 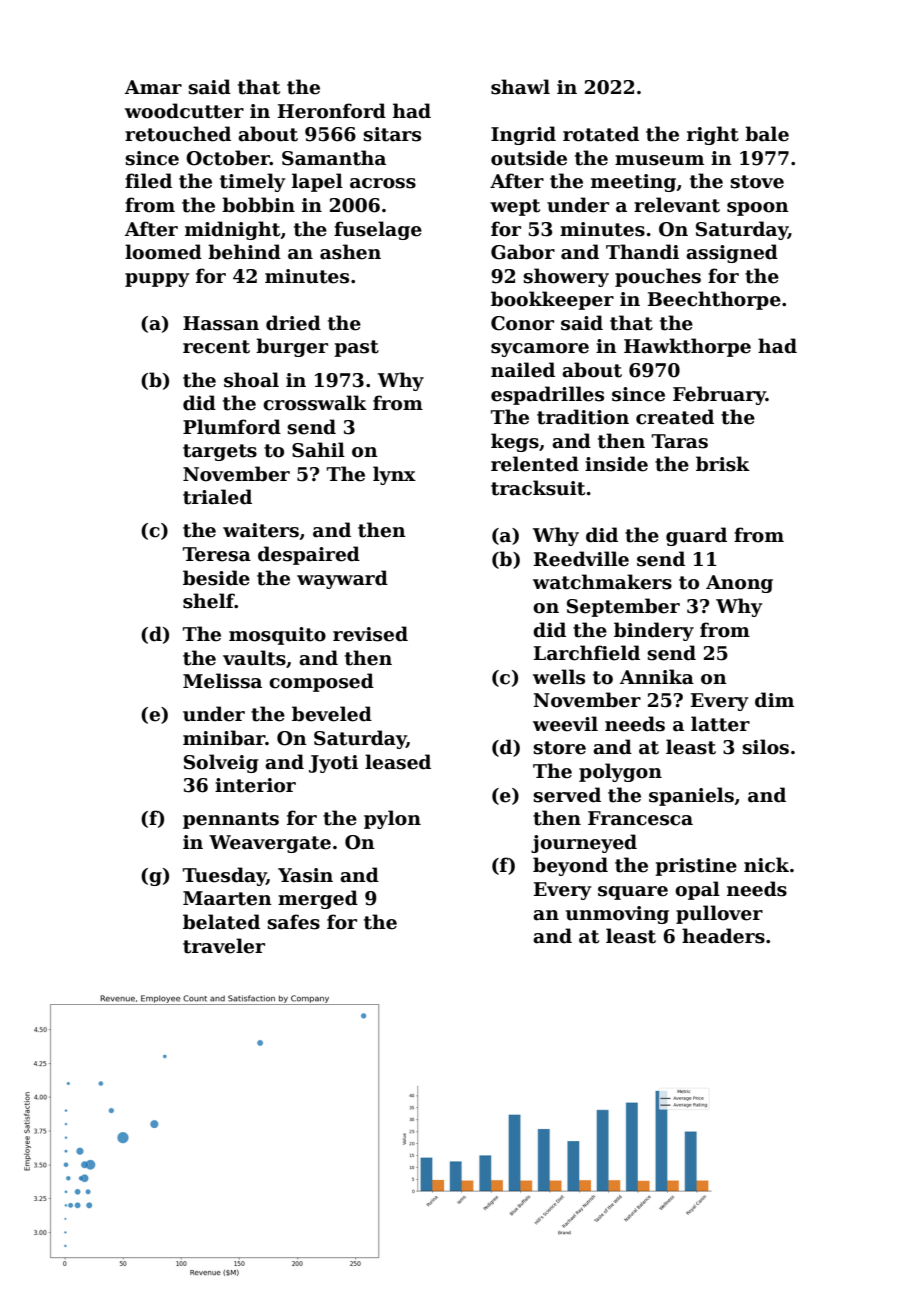 I want to click on bale, so click(x=767, y=134).
